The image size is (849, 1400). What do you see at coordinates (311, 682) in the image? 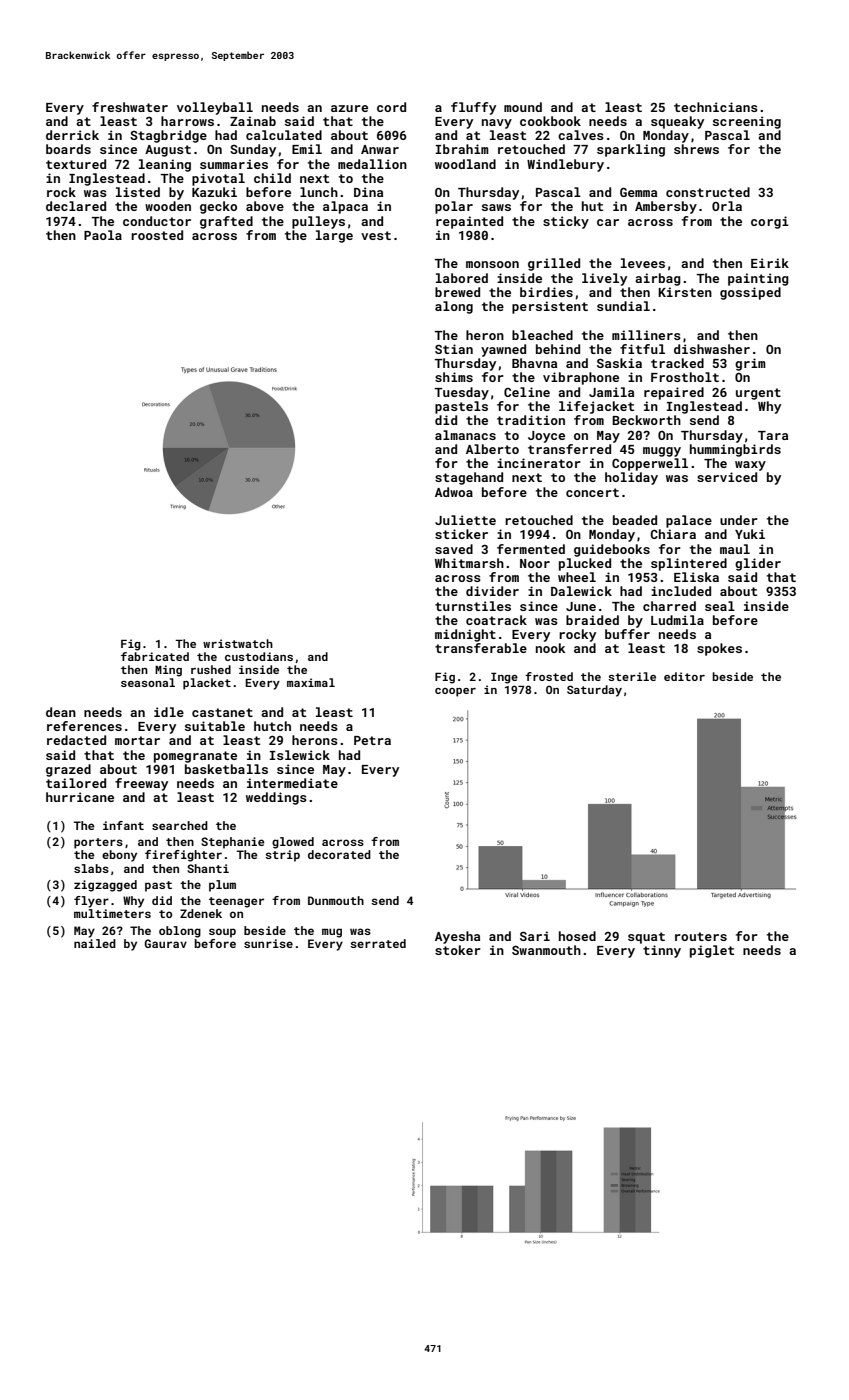
I see `maximal` at bounding box center [311, 682].
